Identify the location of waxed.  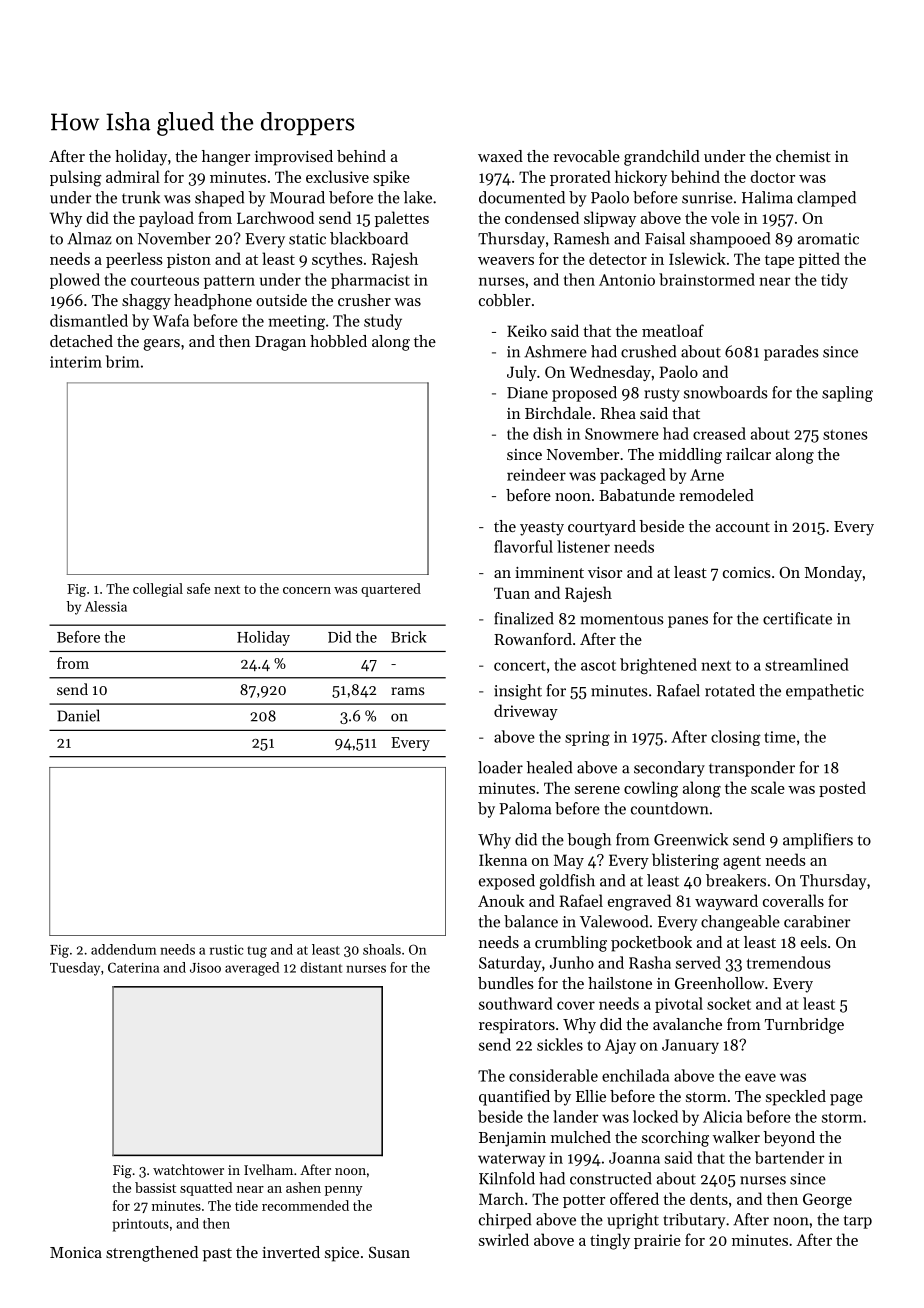
(500, 156).
